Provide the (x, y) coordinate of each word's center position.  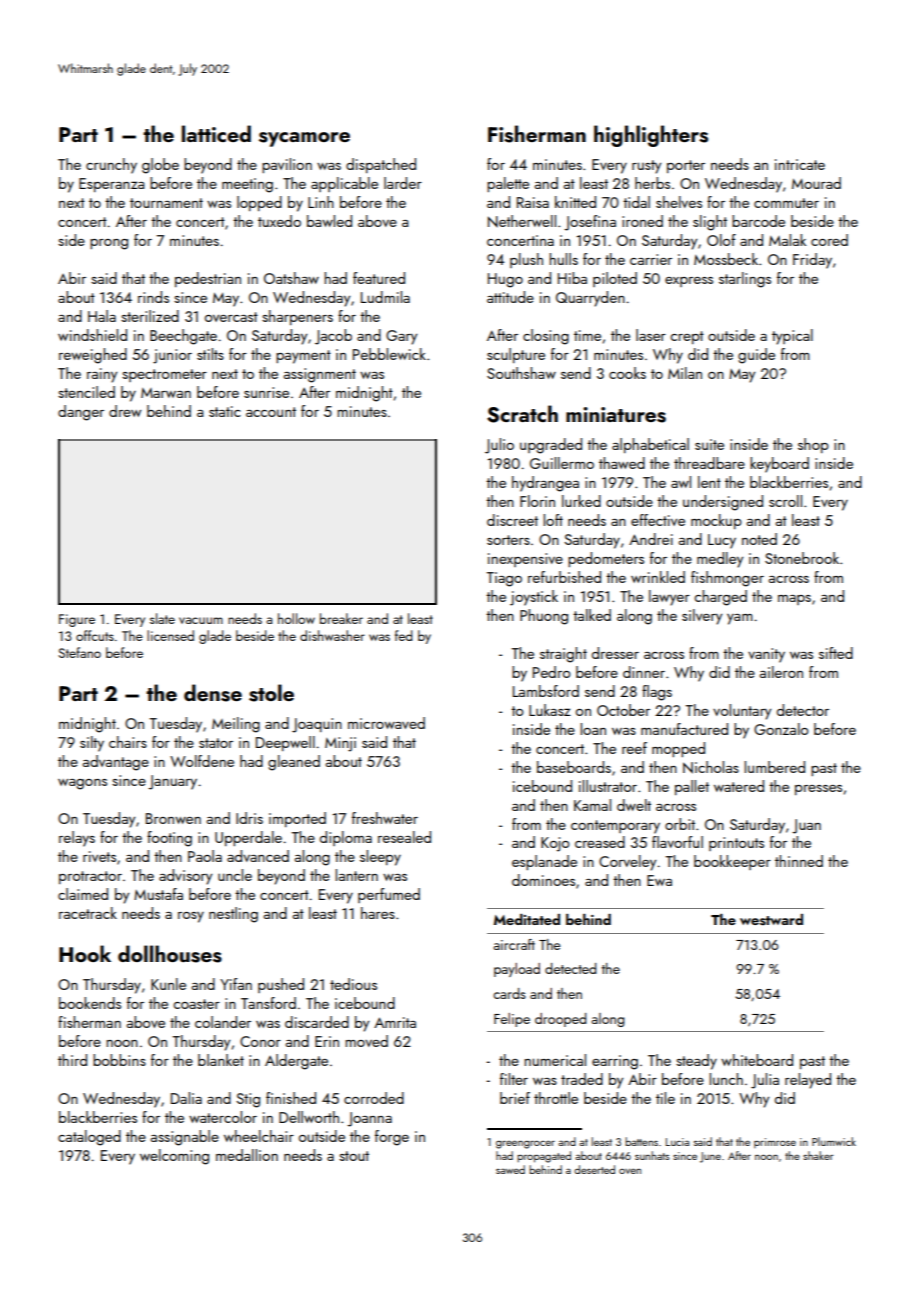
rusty (646, 167)
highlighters (651, 136)
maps (794, 600)
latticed (216, 133)
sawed (510, 1169)
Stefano (79, 652)
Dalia (186, 1098)
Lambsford (546, 691)
